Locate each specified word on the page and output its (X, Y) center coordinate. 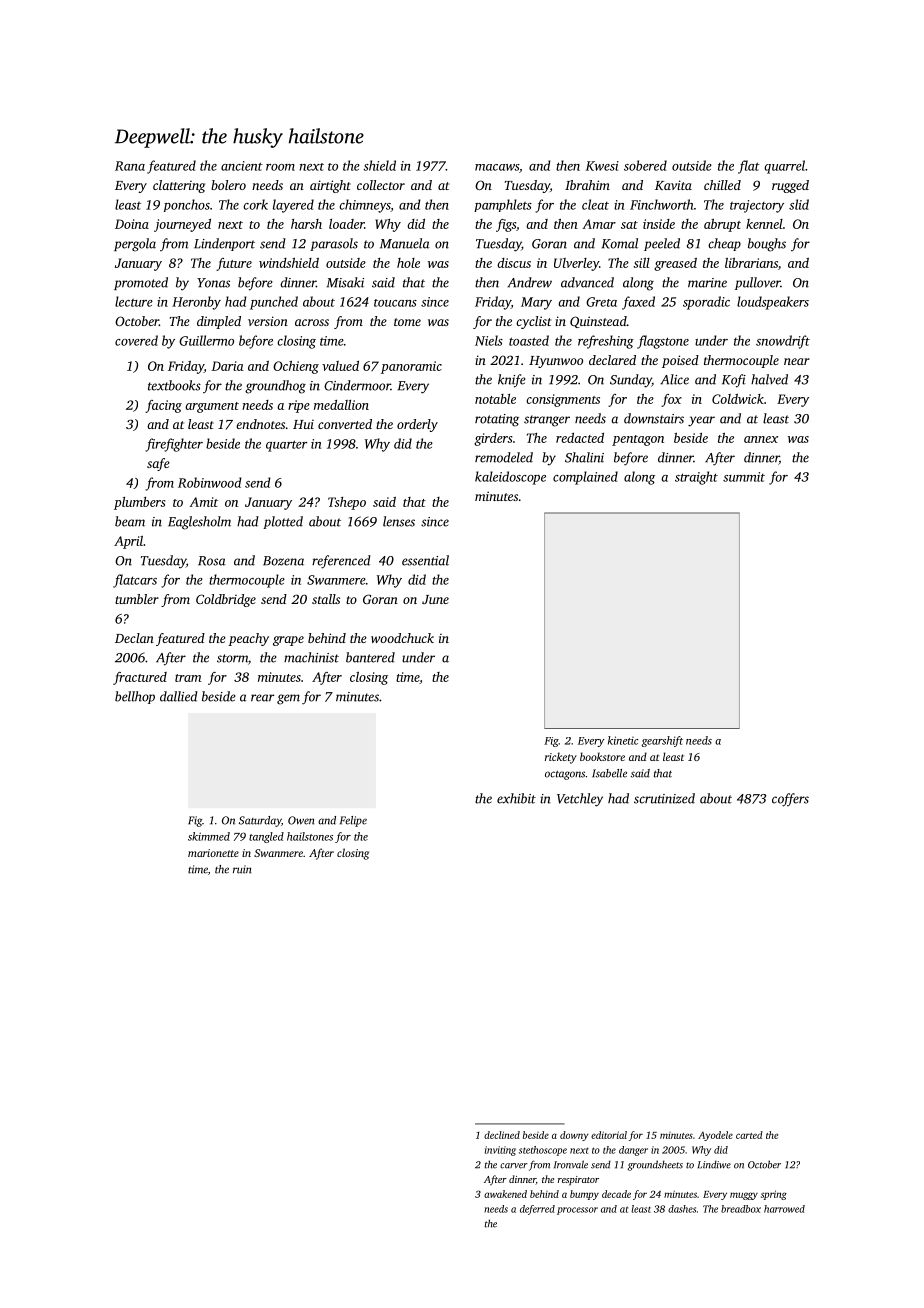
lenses (399, 521)
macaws (497, 167)
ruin (242, 869)
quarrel (784, 167)
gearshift (662, 741)
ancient (242, 166)
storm (232, 658)
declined (502, 1135)
